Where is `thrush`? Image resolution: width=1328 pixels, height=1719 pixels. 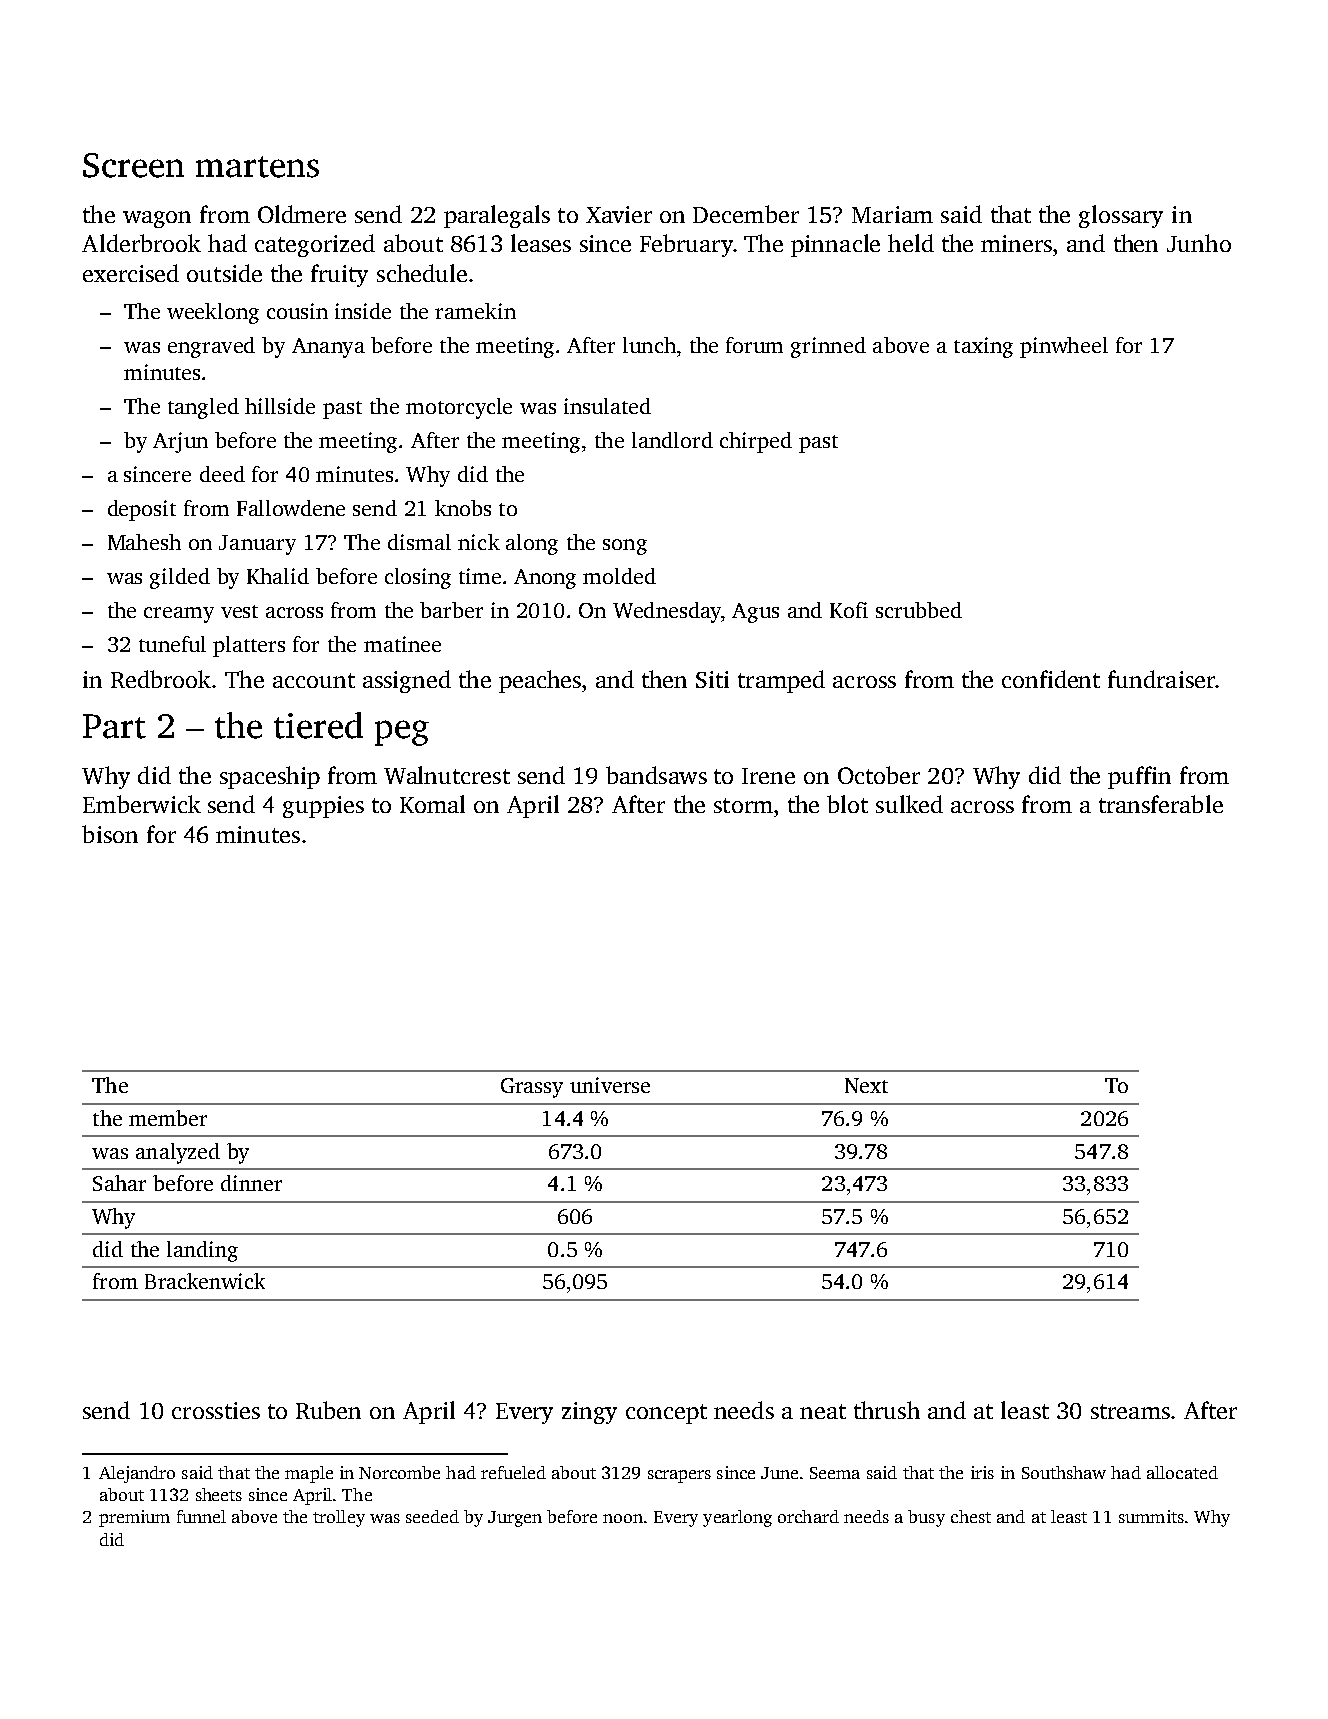 thrush is located at coordinates (887, 1410).
